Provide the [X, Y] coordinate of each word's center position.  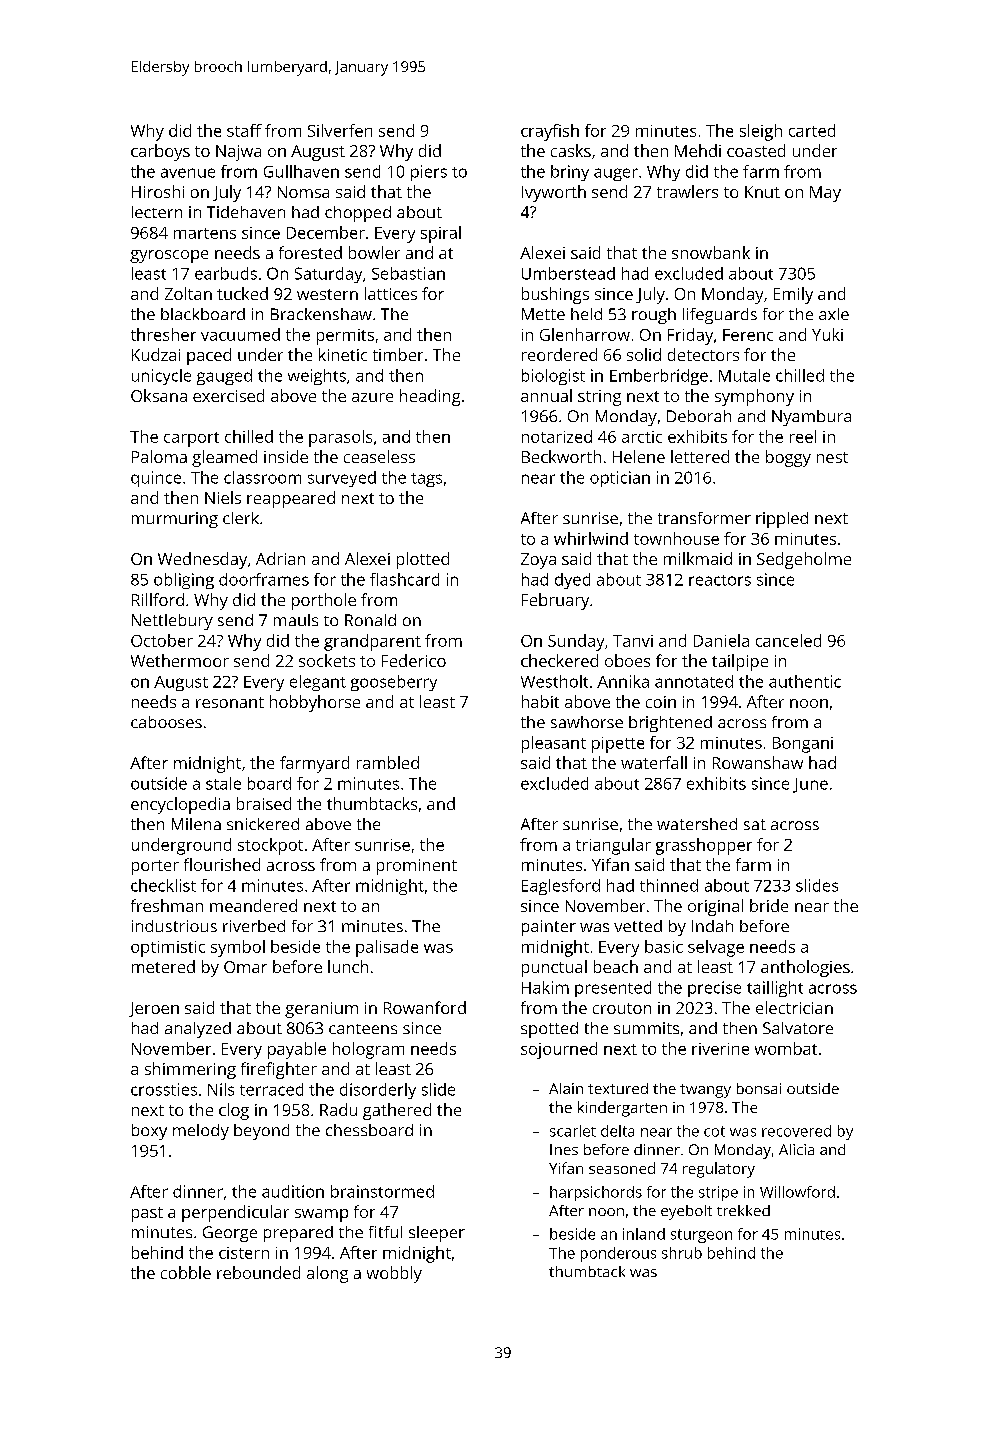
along [327, 1274]
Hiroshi [158, 191]
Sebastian [408, 273]
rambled [388, 762]
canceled [788, 640]
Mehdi [698, 150]
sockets [327, 660]
